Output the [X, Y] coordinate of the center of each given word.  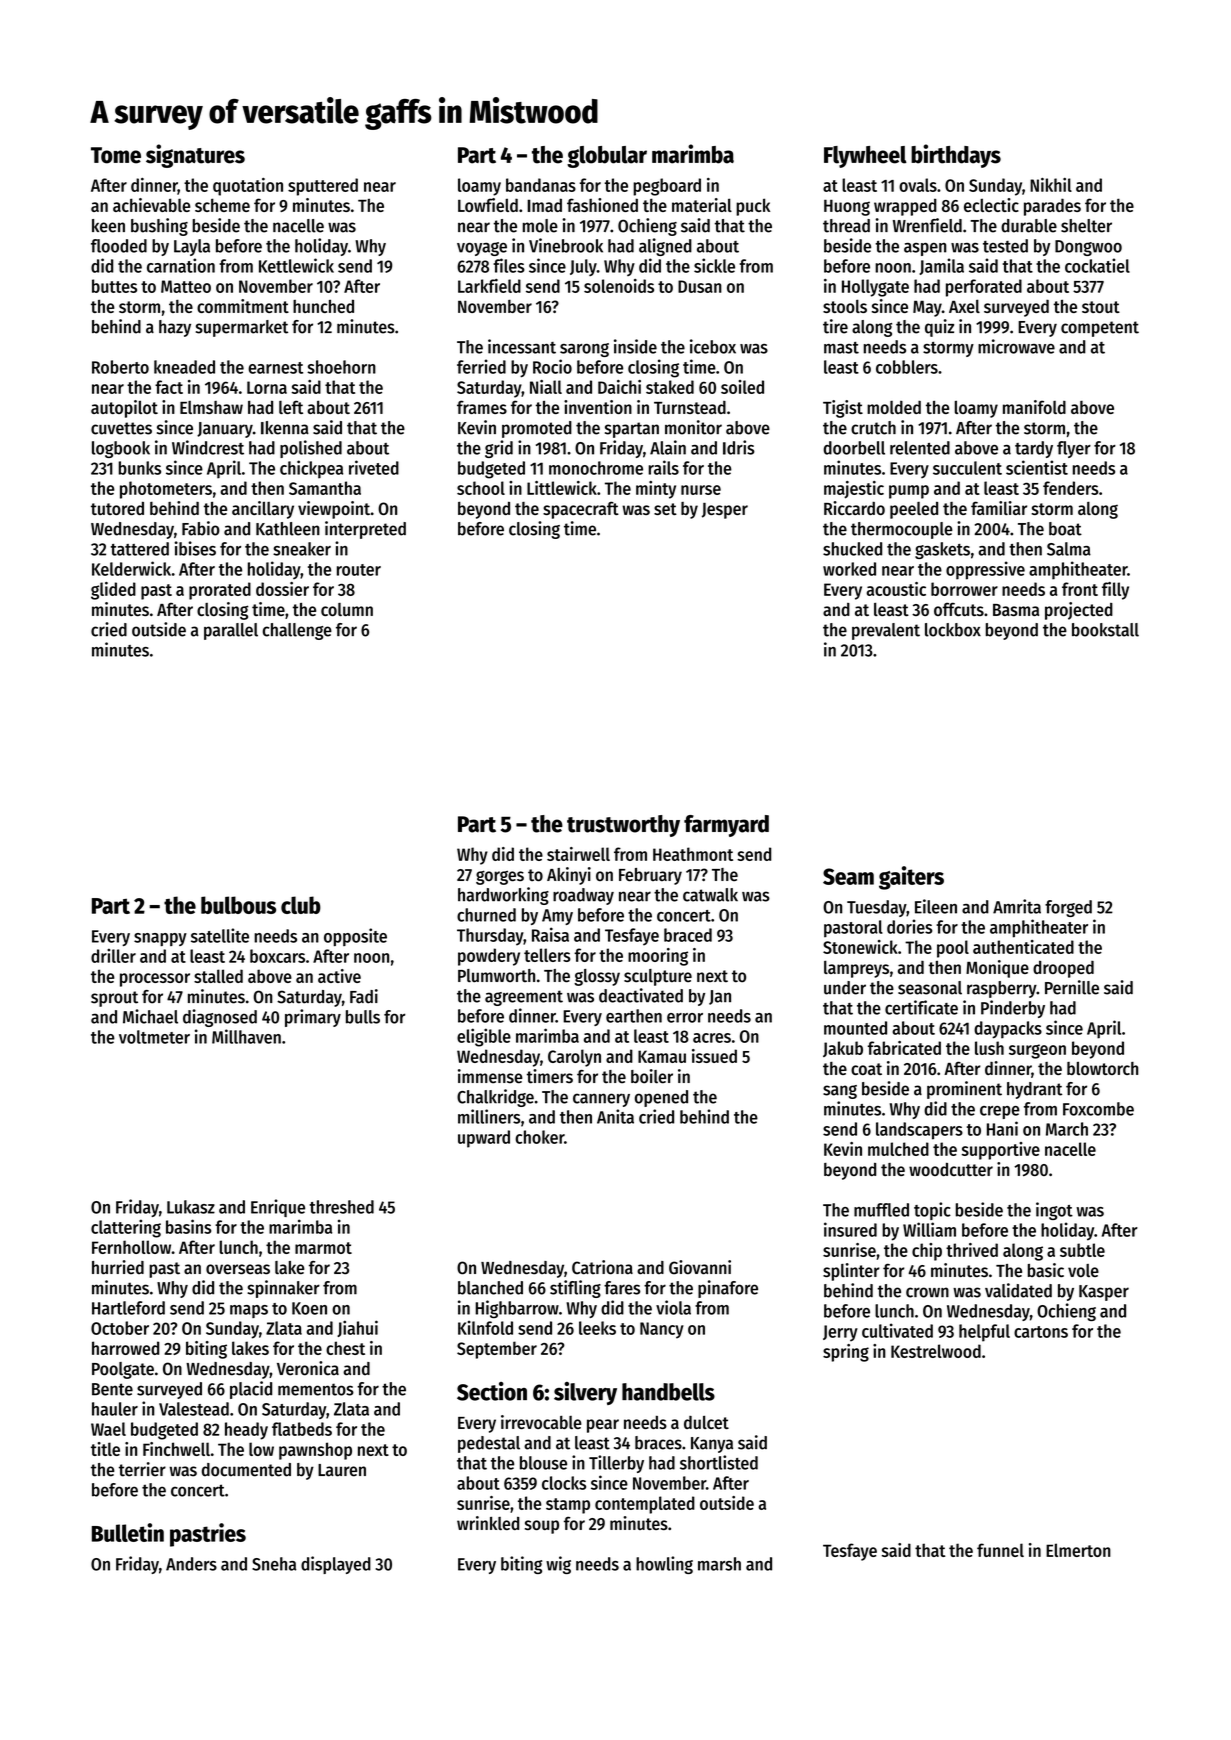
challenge [297, 631]
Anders [191, 1564]
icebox [713, 346]
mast [841, 348]
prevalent [886, 631]
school [481, 488]
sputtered [323, 187]
